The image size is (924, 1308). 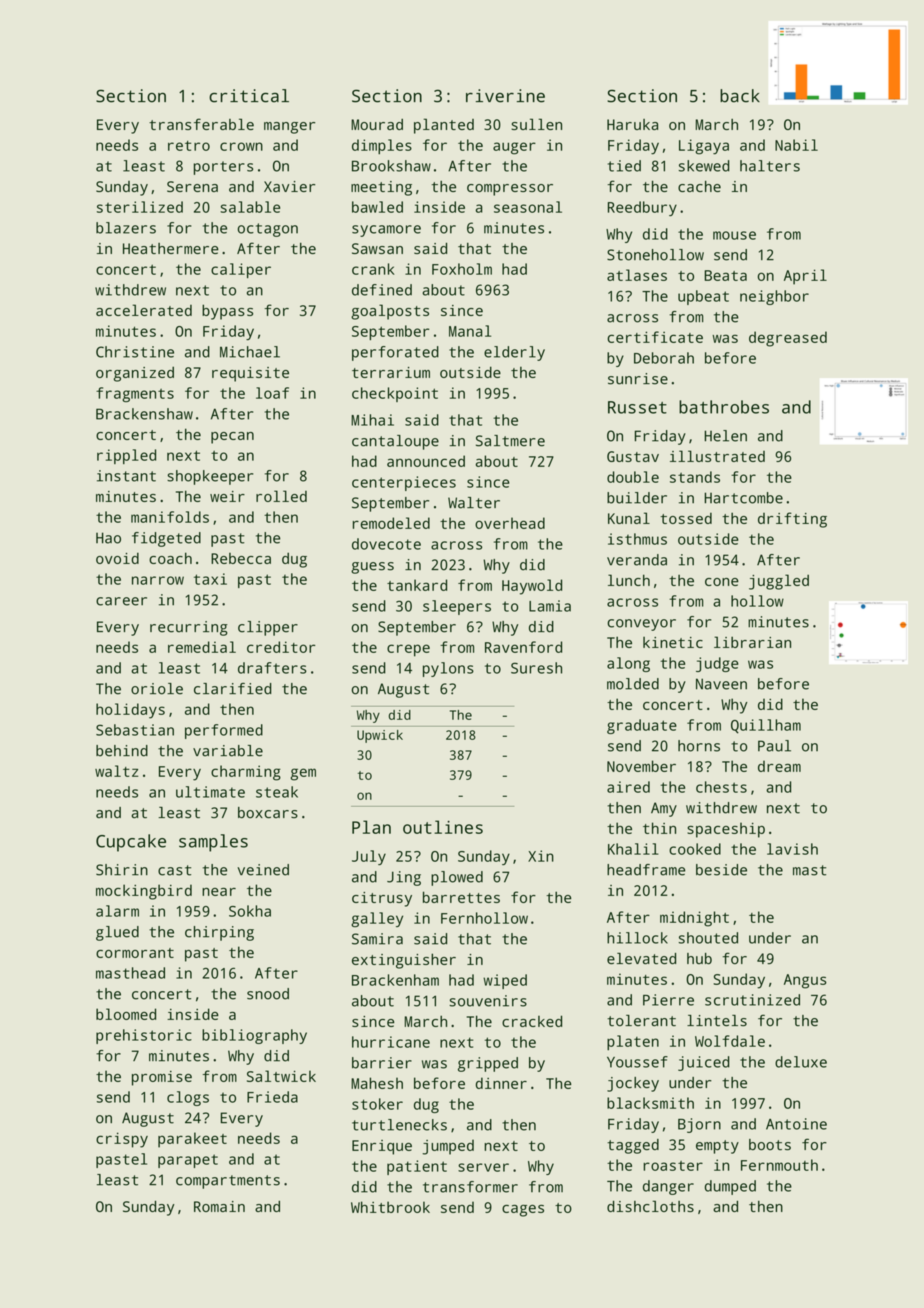 What do you see at coordinates (523, 1211) in the screenshot?
I see `cages` at bounding box center [523, 1211].
